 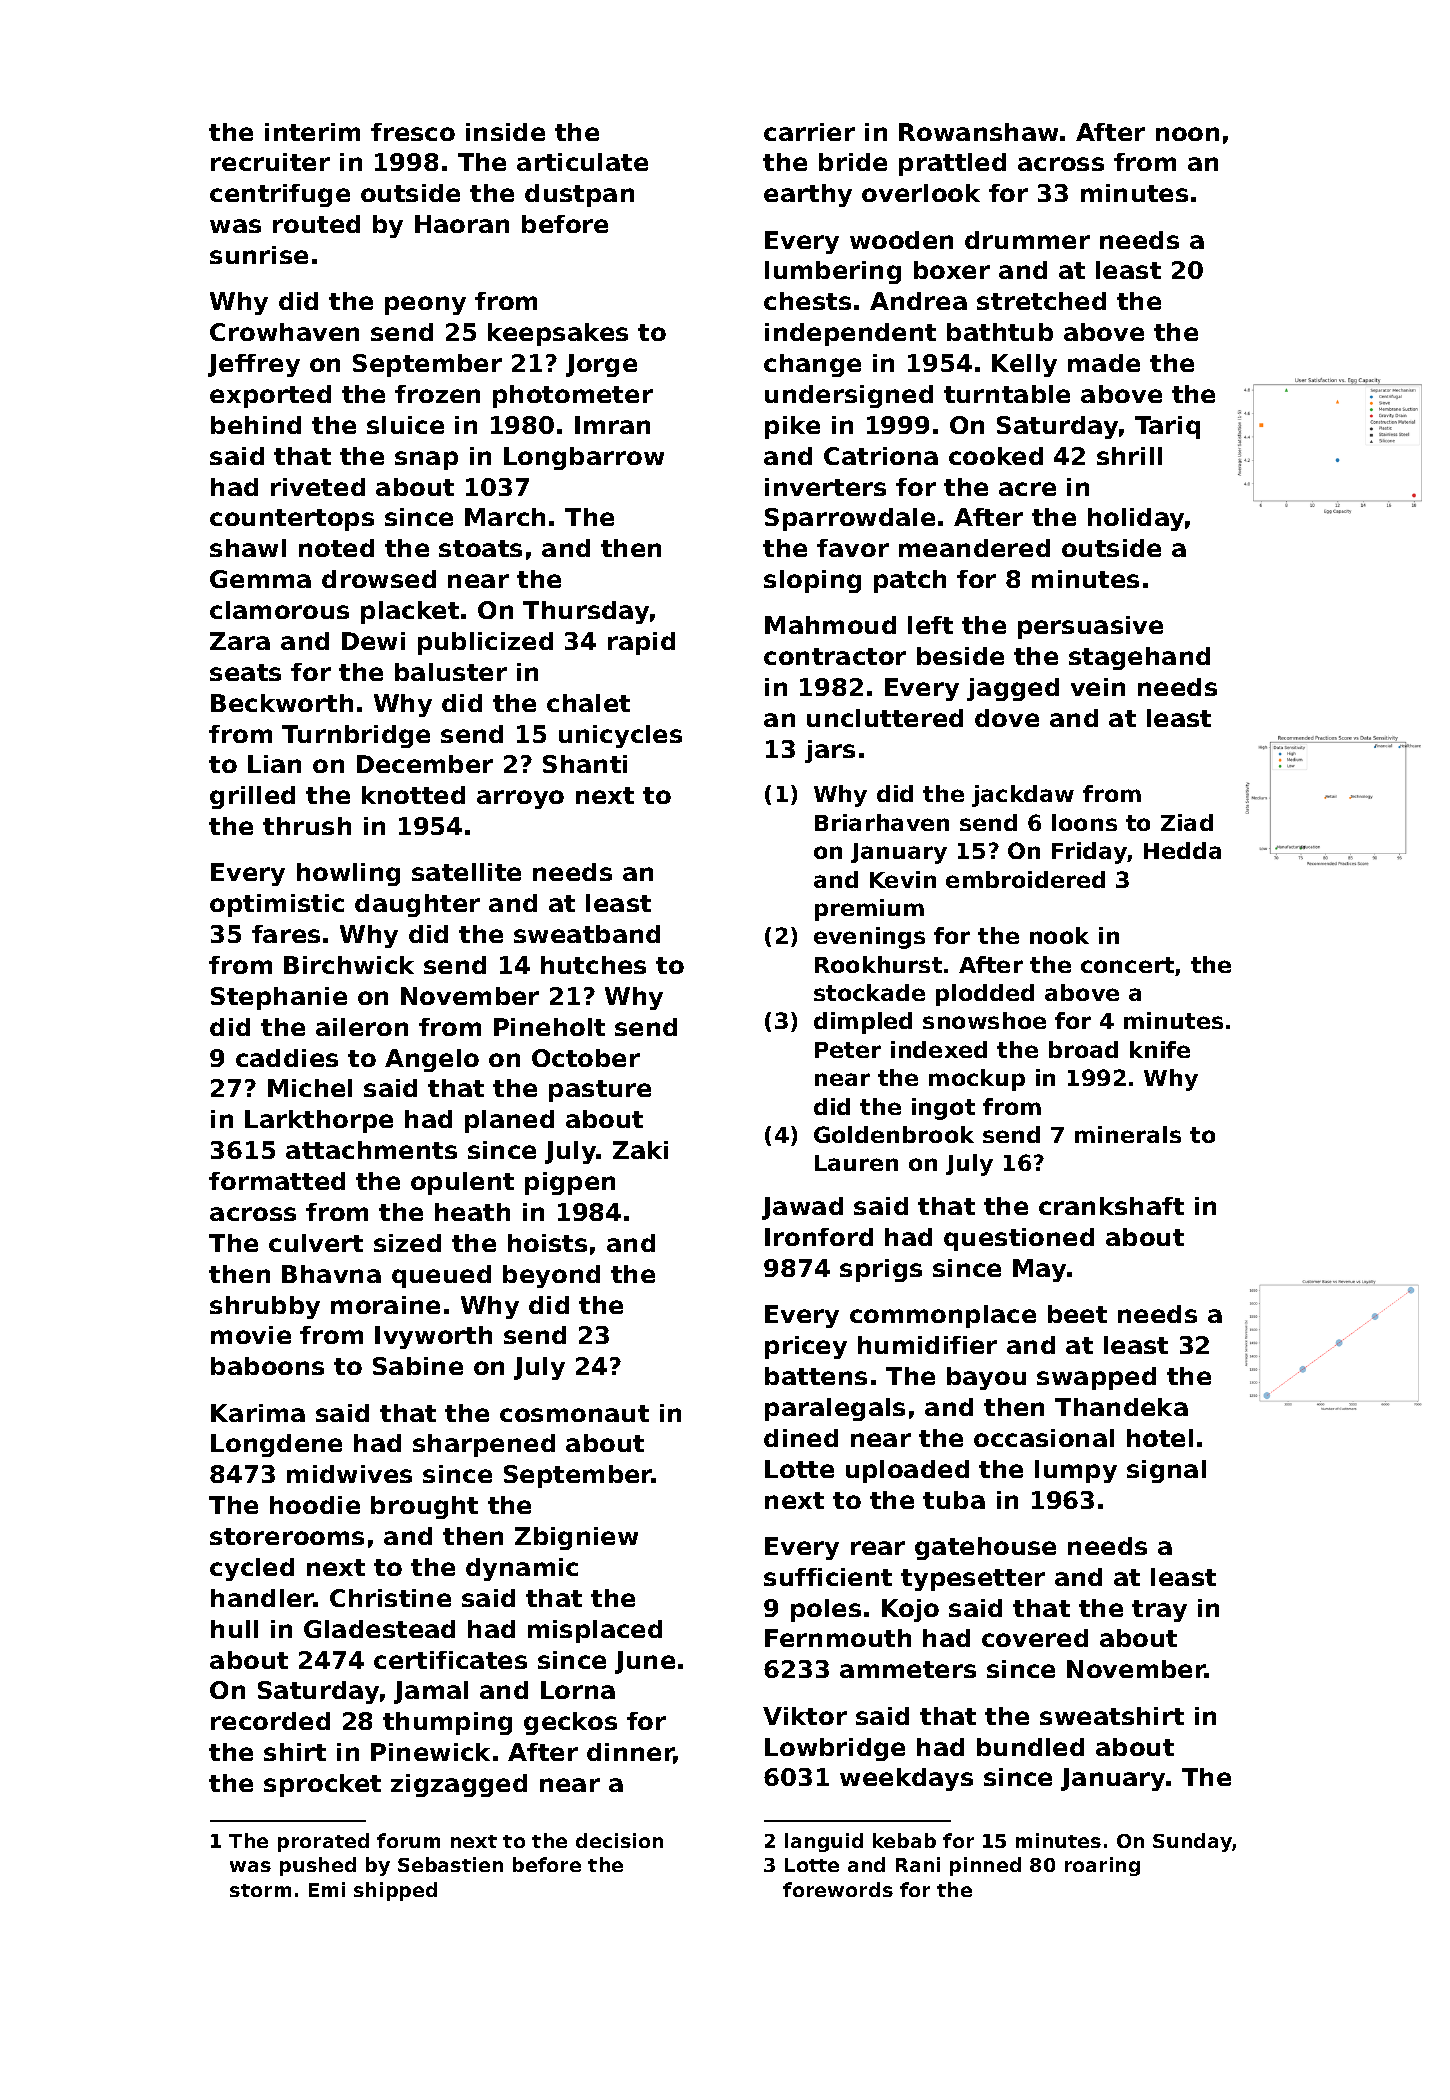 I want to click on fares, so click(x=286, y=934).
